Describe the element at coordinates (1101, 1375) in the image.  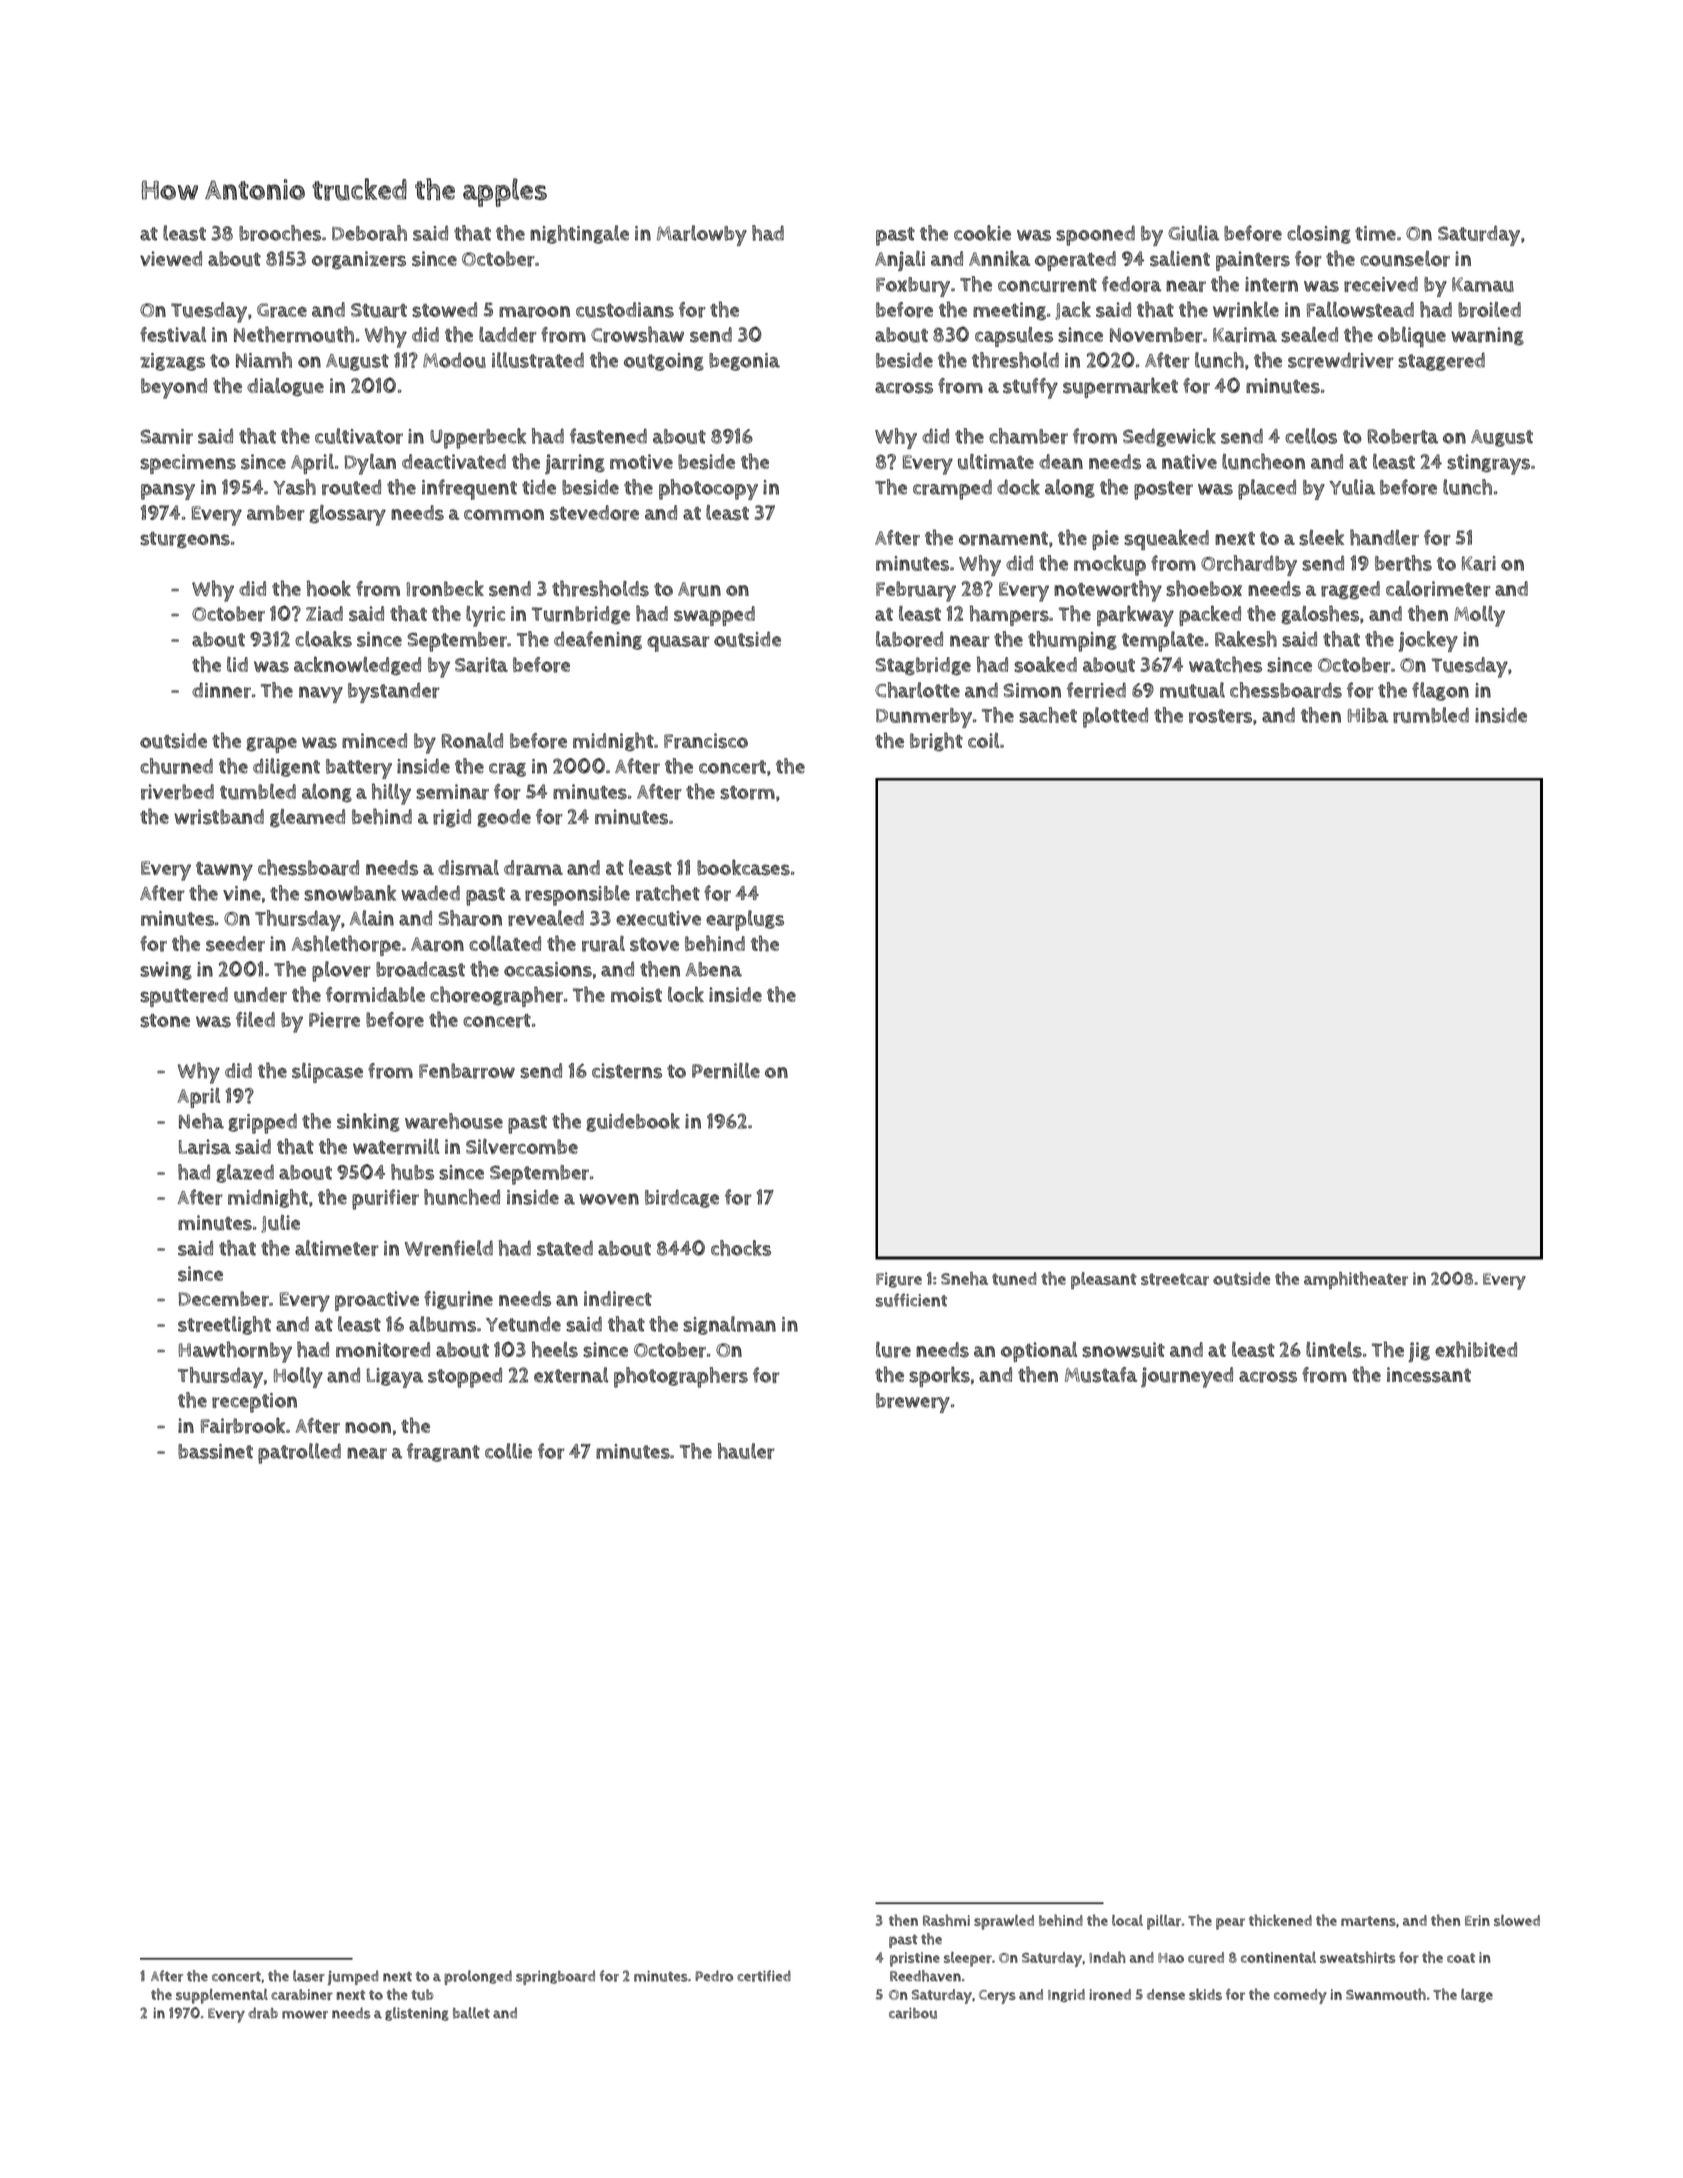
I see `Mustafa` at that location.
